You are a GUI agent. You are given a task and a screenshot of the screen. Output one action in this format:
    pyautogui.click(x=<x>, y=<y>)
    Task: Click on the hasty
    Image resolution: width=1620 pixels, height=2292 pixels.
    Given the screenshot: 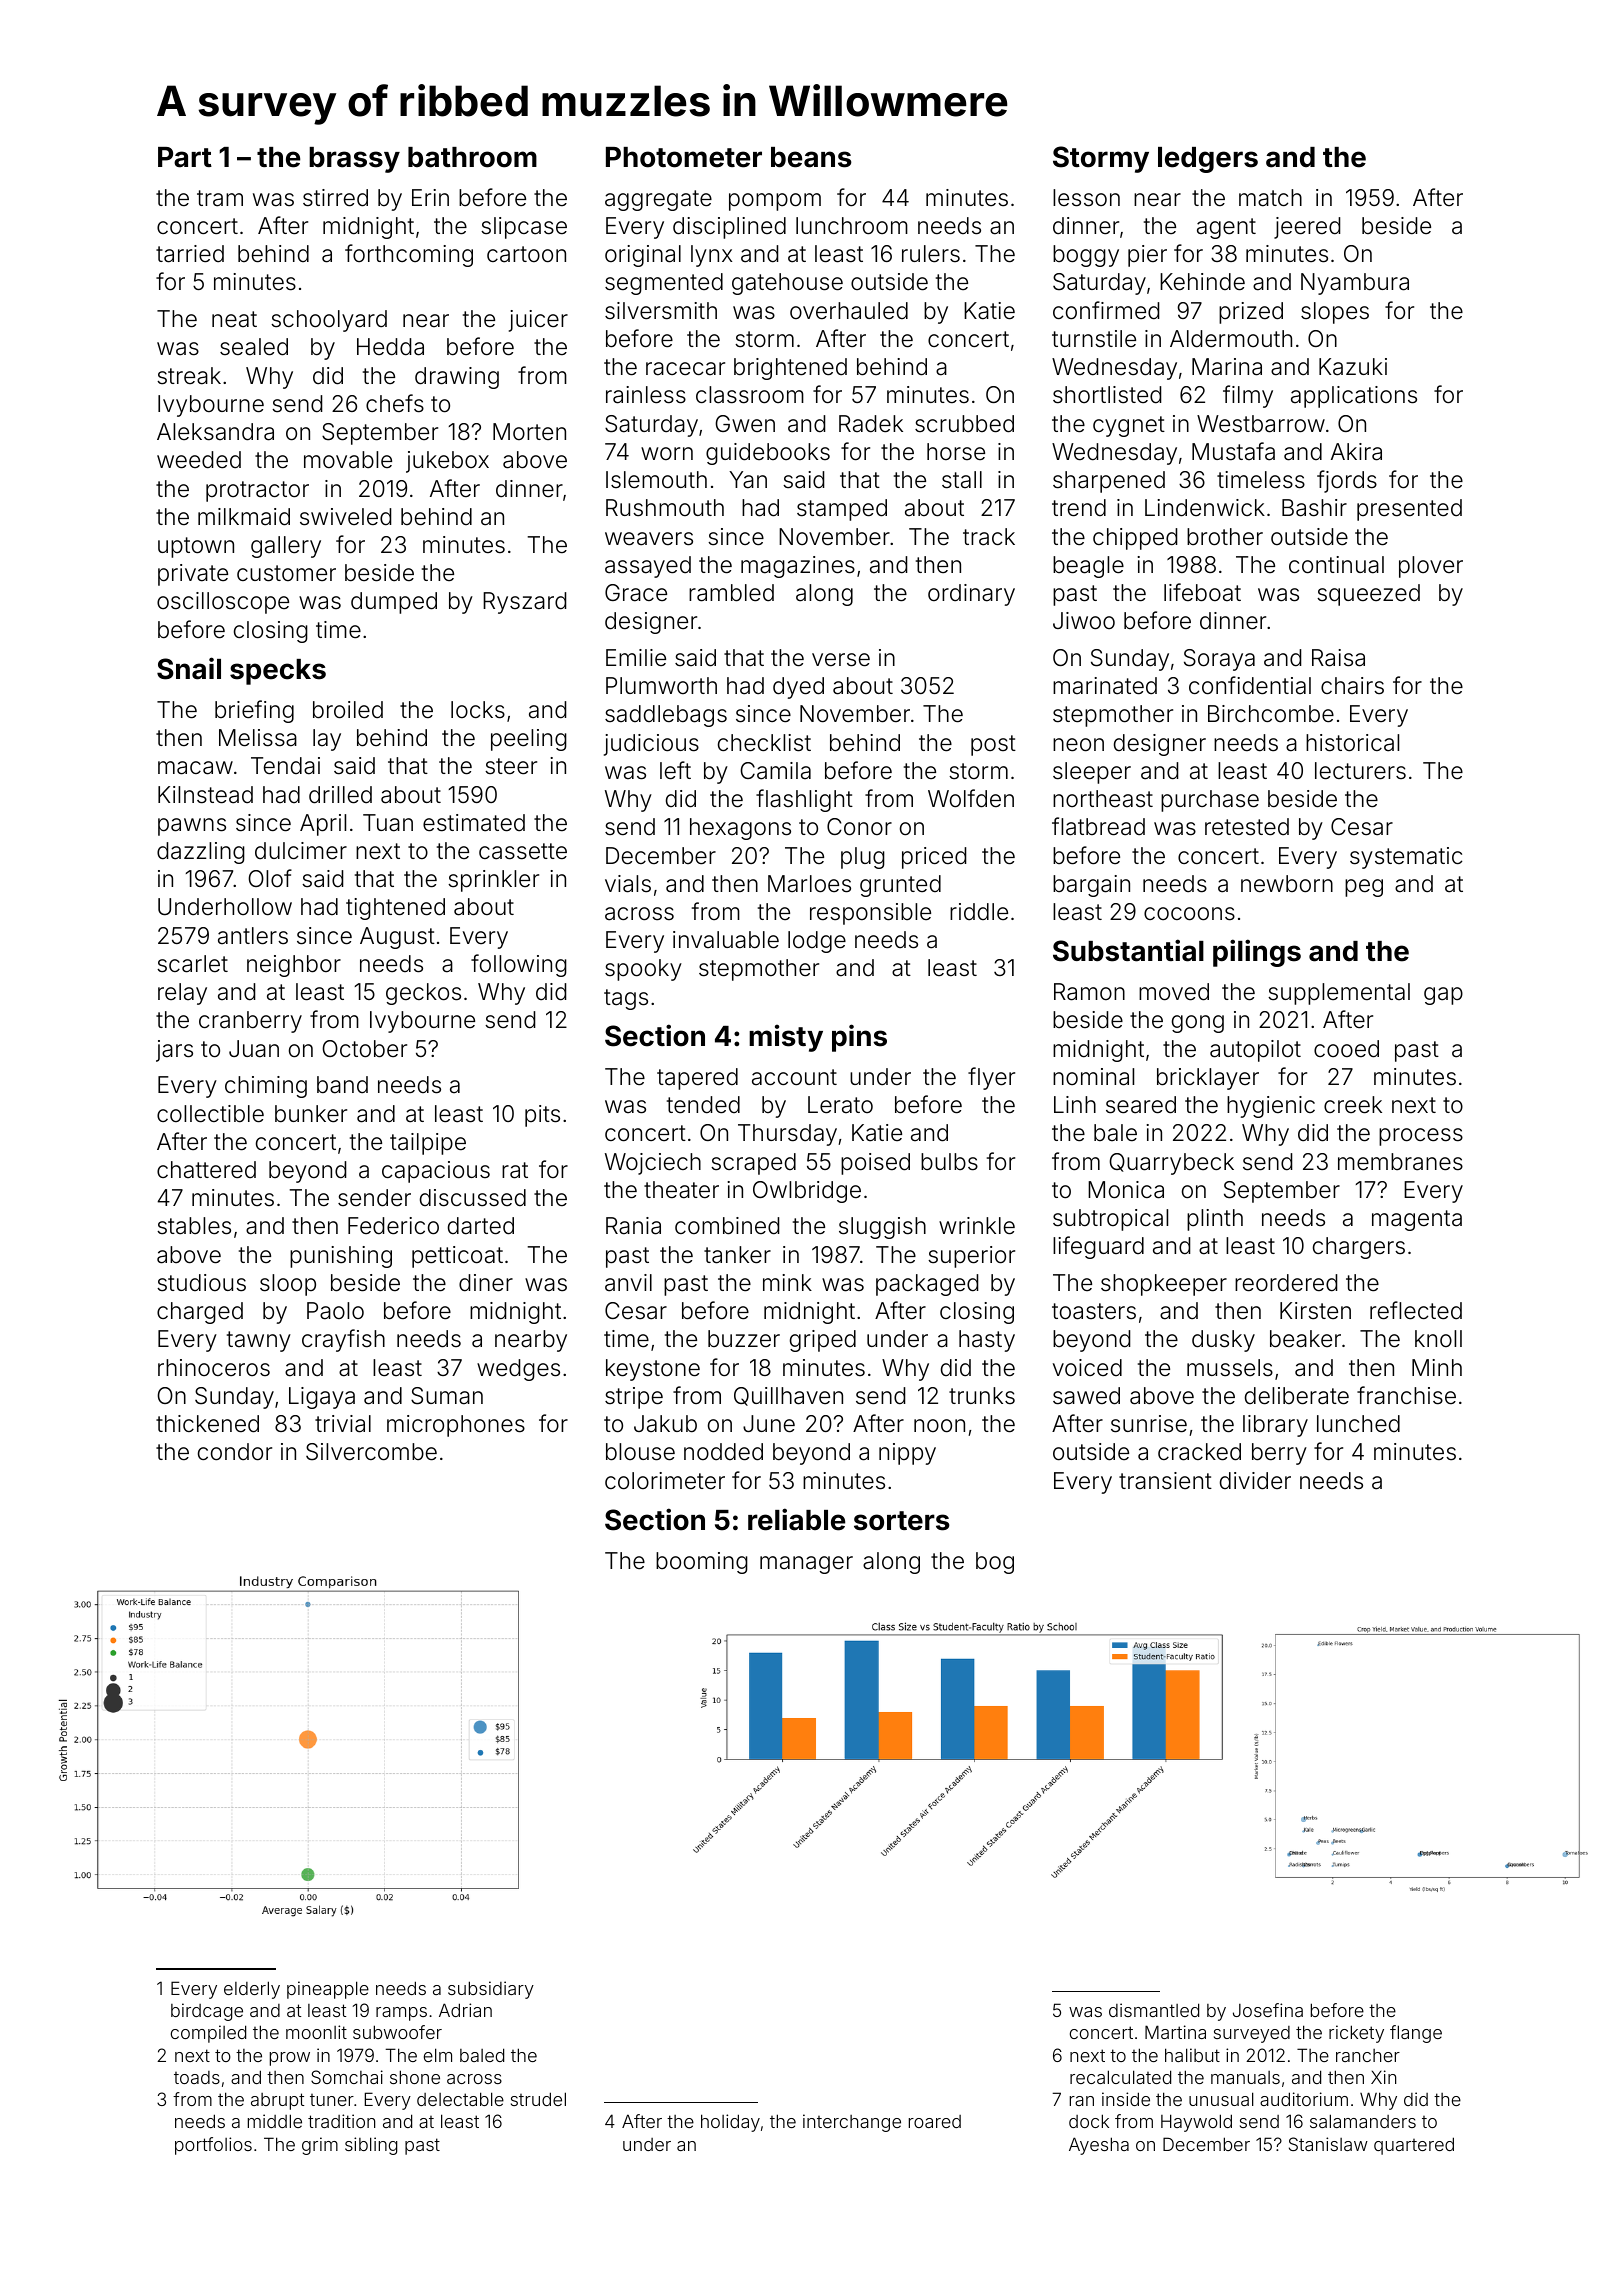 What is the action you would take?
    pyautogui.click(x=987, y=1341)
